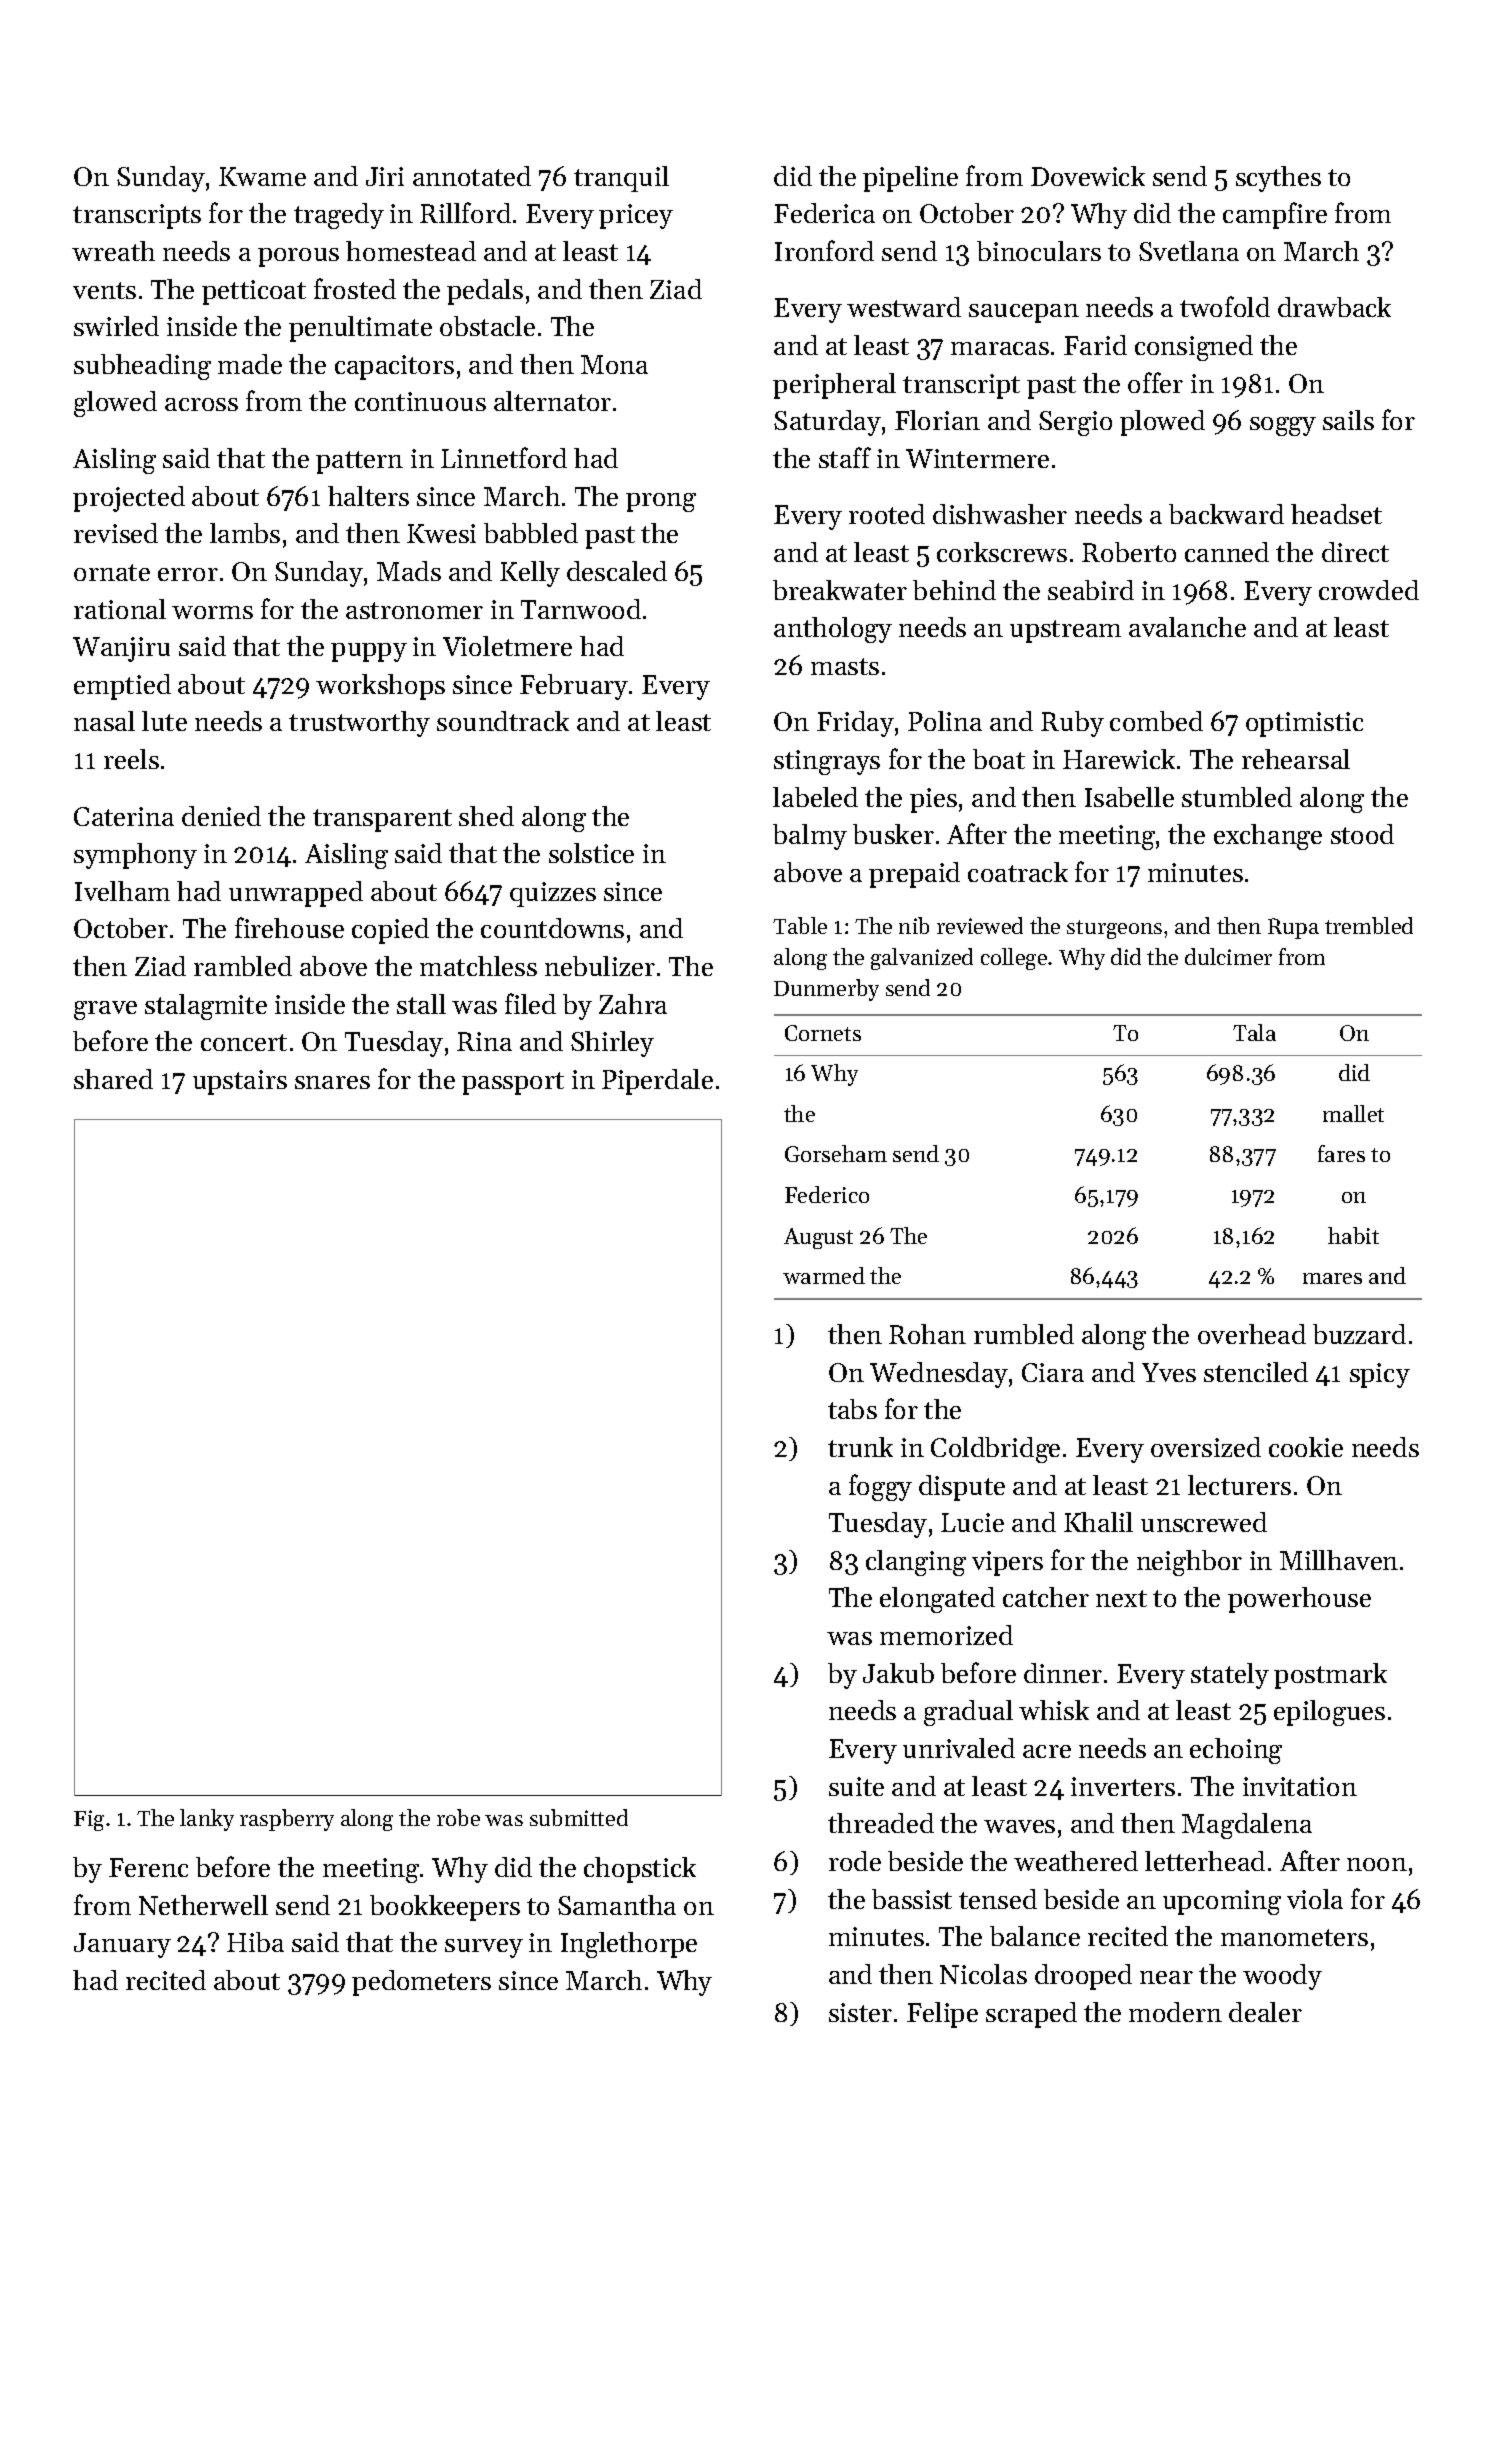 This document has width=1496, height=2464. Describe the element at coordinates (513, 1083) in the document. I see `passport` at that location.
